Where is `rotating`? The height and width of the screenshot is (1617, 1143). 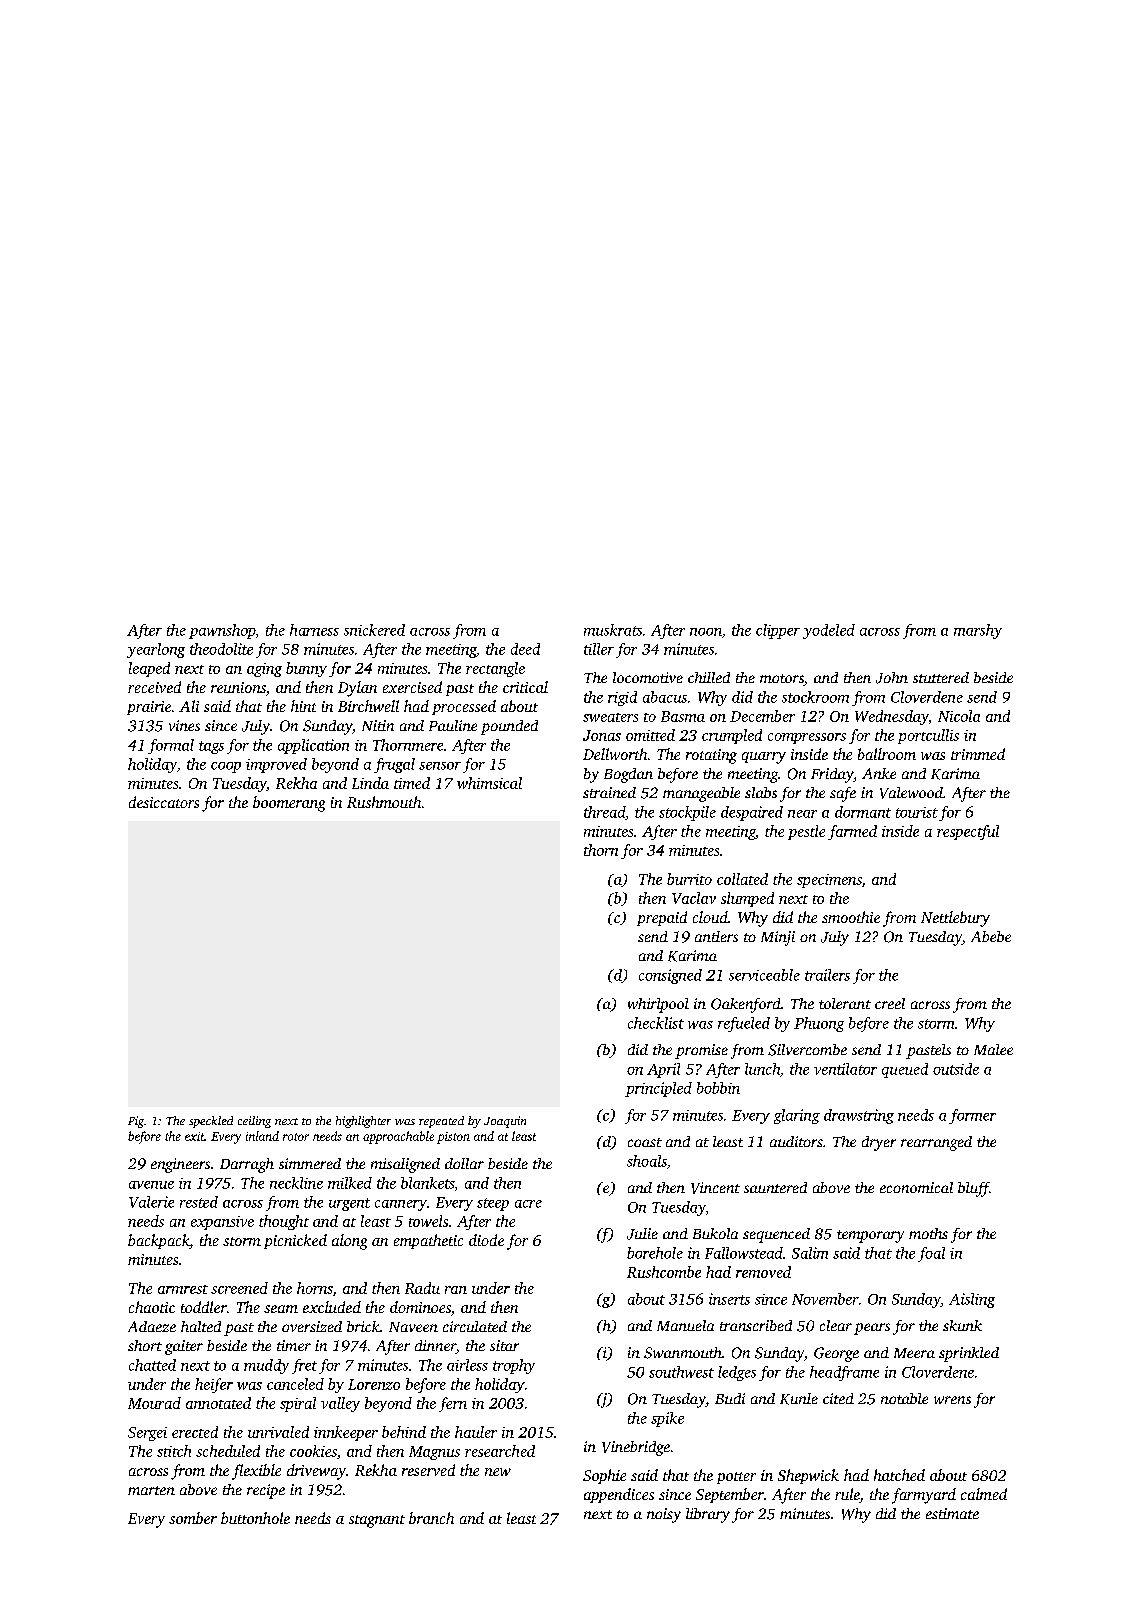 rotating is located at coordinates (711, 756).
